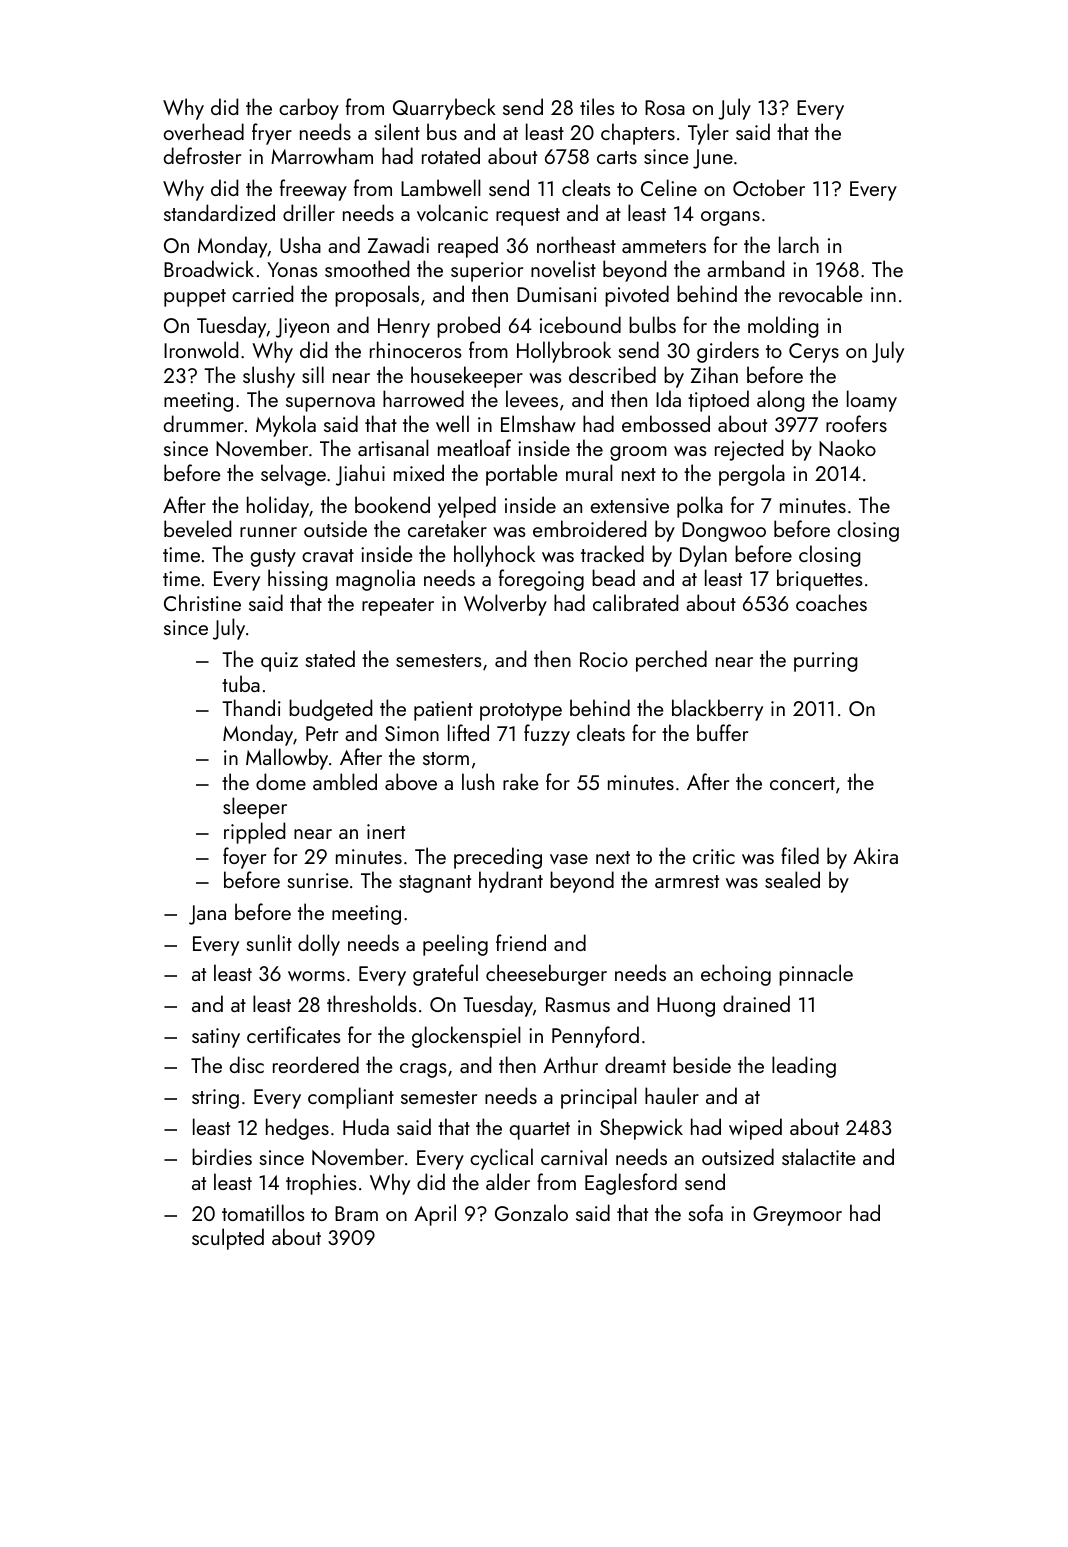 This screenshot has width=1068, height=1547. What do you see at coordinates (468, 247) in the screenshot?
I see `reaped` at bounding box center [468, 247].
